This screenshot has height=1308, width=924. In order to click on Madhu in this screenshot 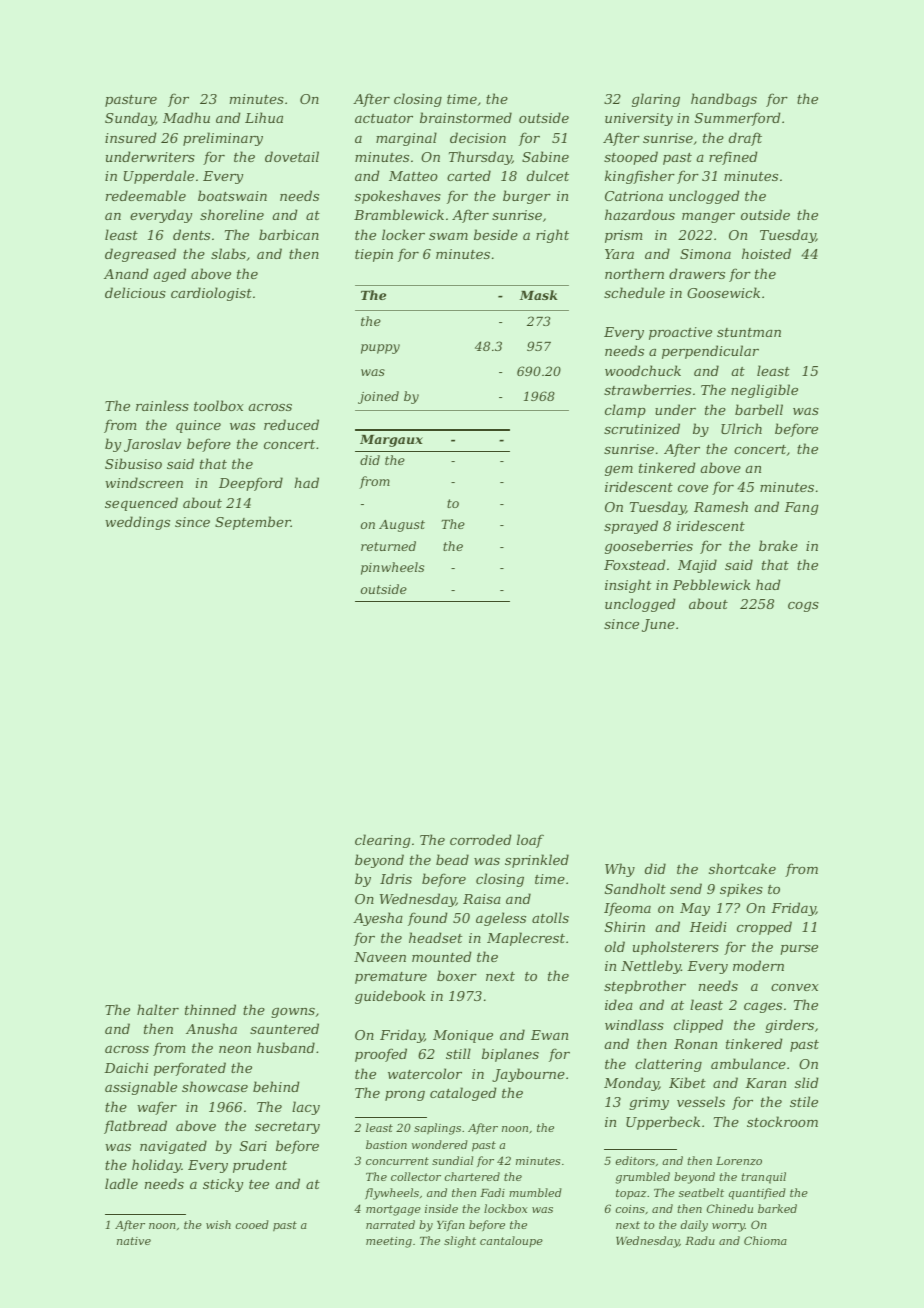, I will do `click(186, 117)`.
